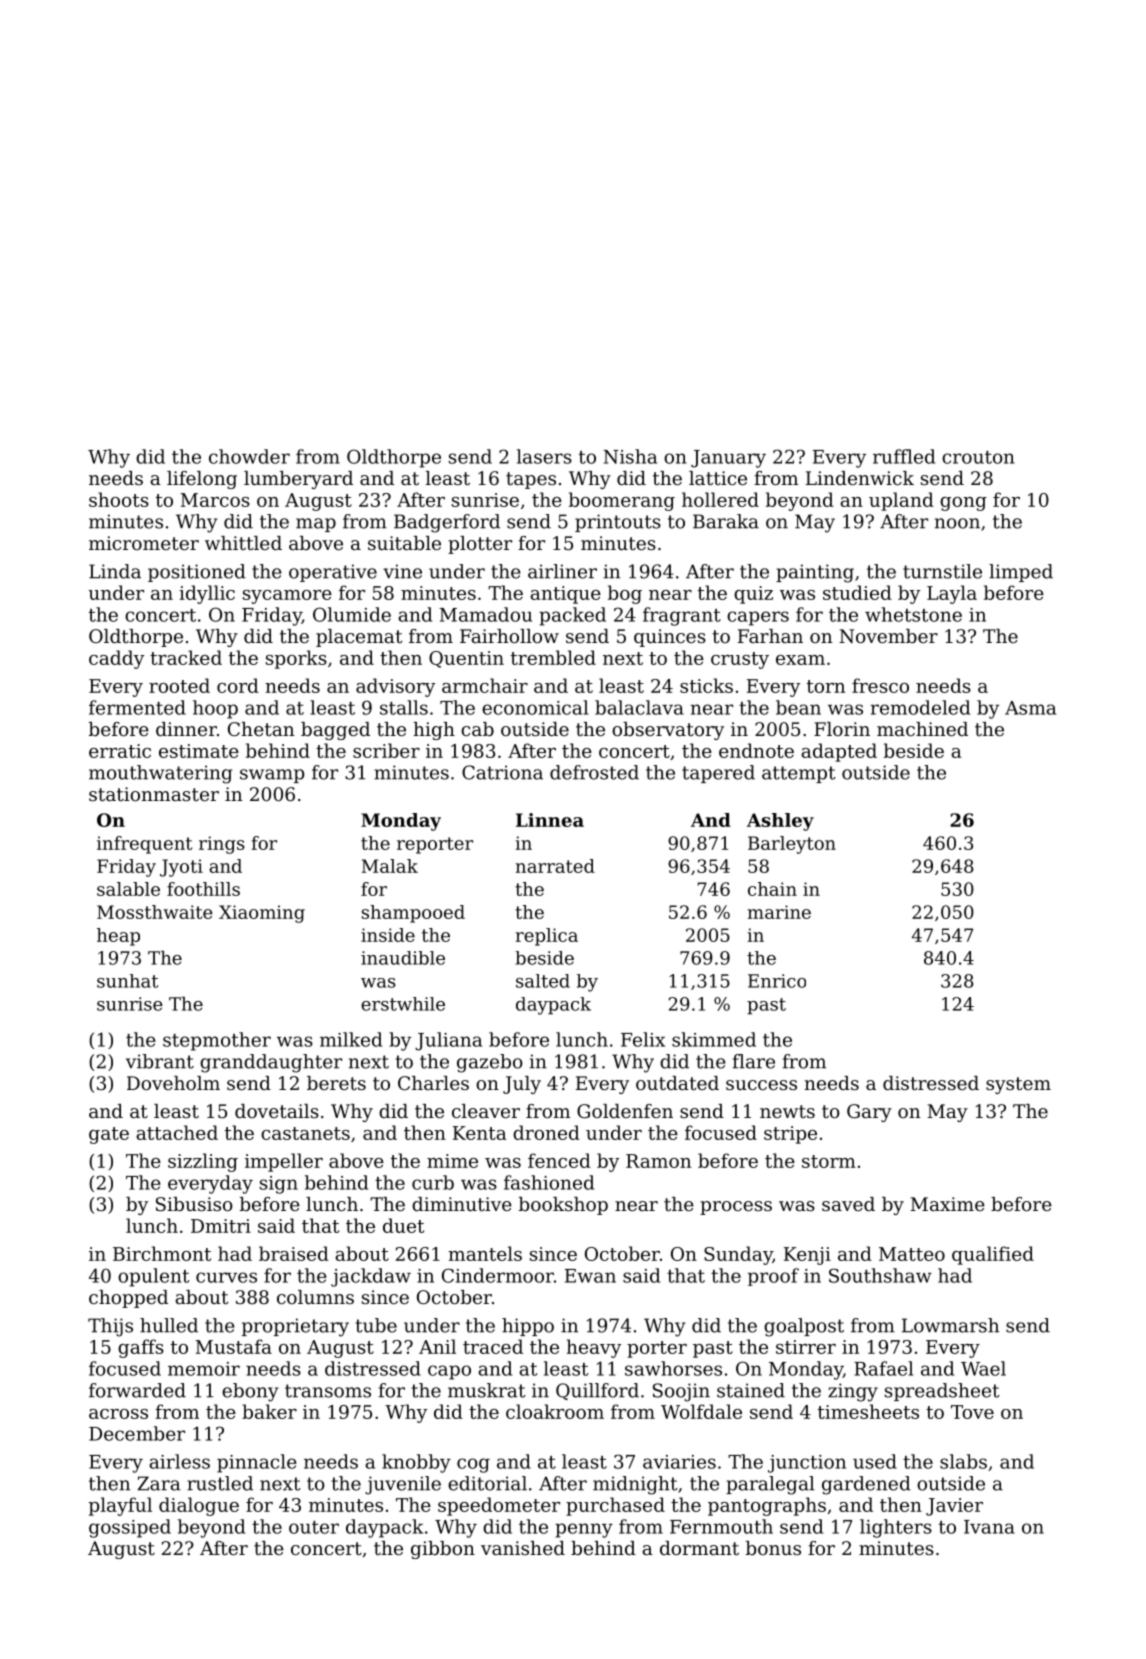 Image resolution: width=1146 pixels, height=1659 pixels. What do you see at coordinates (963, 504) in the screenshot?
I see `gong` at bounding box center [963, 504].
